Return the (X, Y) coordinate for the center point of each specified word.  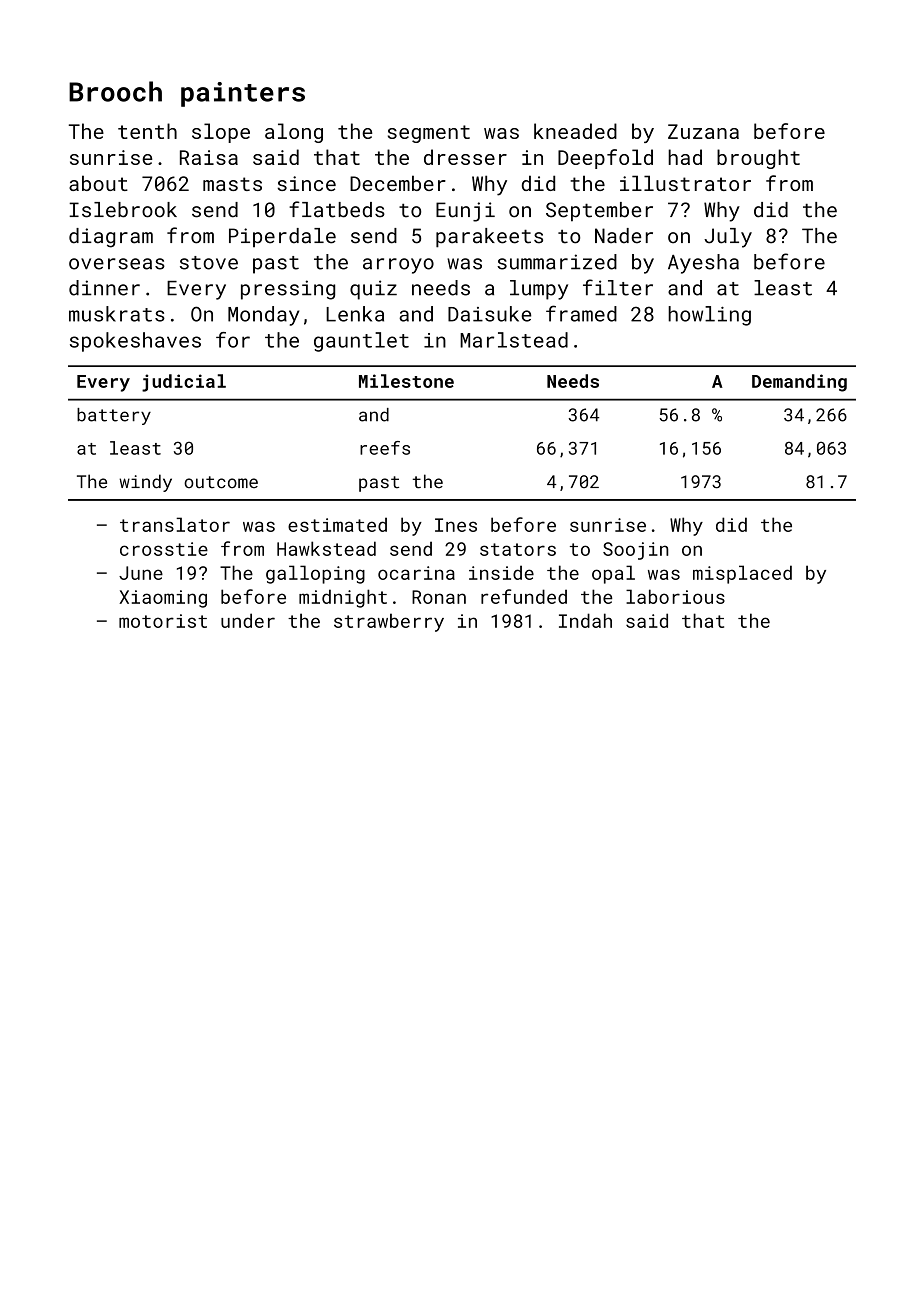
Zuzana (703, 131)
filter (618, 287)
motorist (163, 621)
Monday (263, 316)
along (294, 133)
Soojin (635, 551)
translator (175, 524)
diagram (111, 238)
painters (243, 94)
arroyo (398, 266)
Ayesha (703, 264)
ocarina (416, 573)
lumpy (539, 290)
